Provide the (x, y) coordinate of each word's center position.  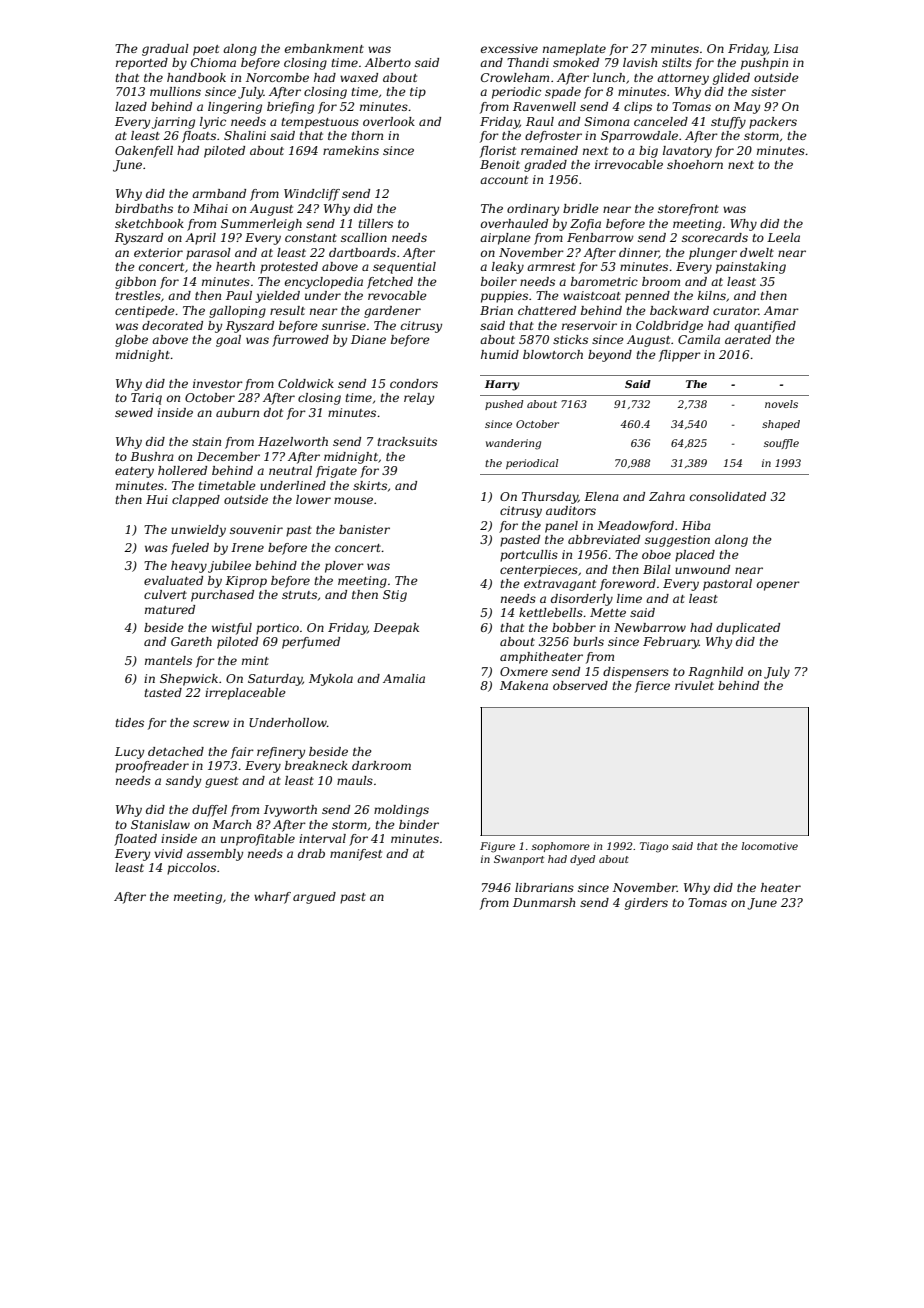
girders (646, 904)
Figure (497, 847)
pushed (504, 405)
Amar (781, 310)
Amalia (404, 678)
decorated (172, 325)
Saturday (275, 680)
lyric (213, 123)
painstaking (751, 268)
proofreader (152, 767)
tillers (375, 223)
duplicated (748, 629)
